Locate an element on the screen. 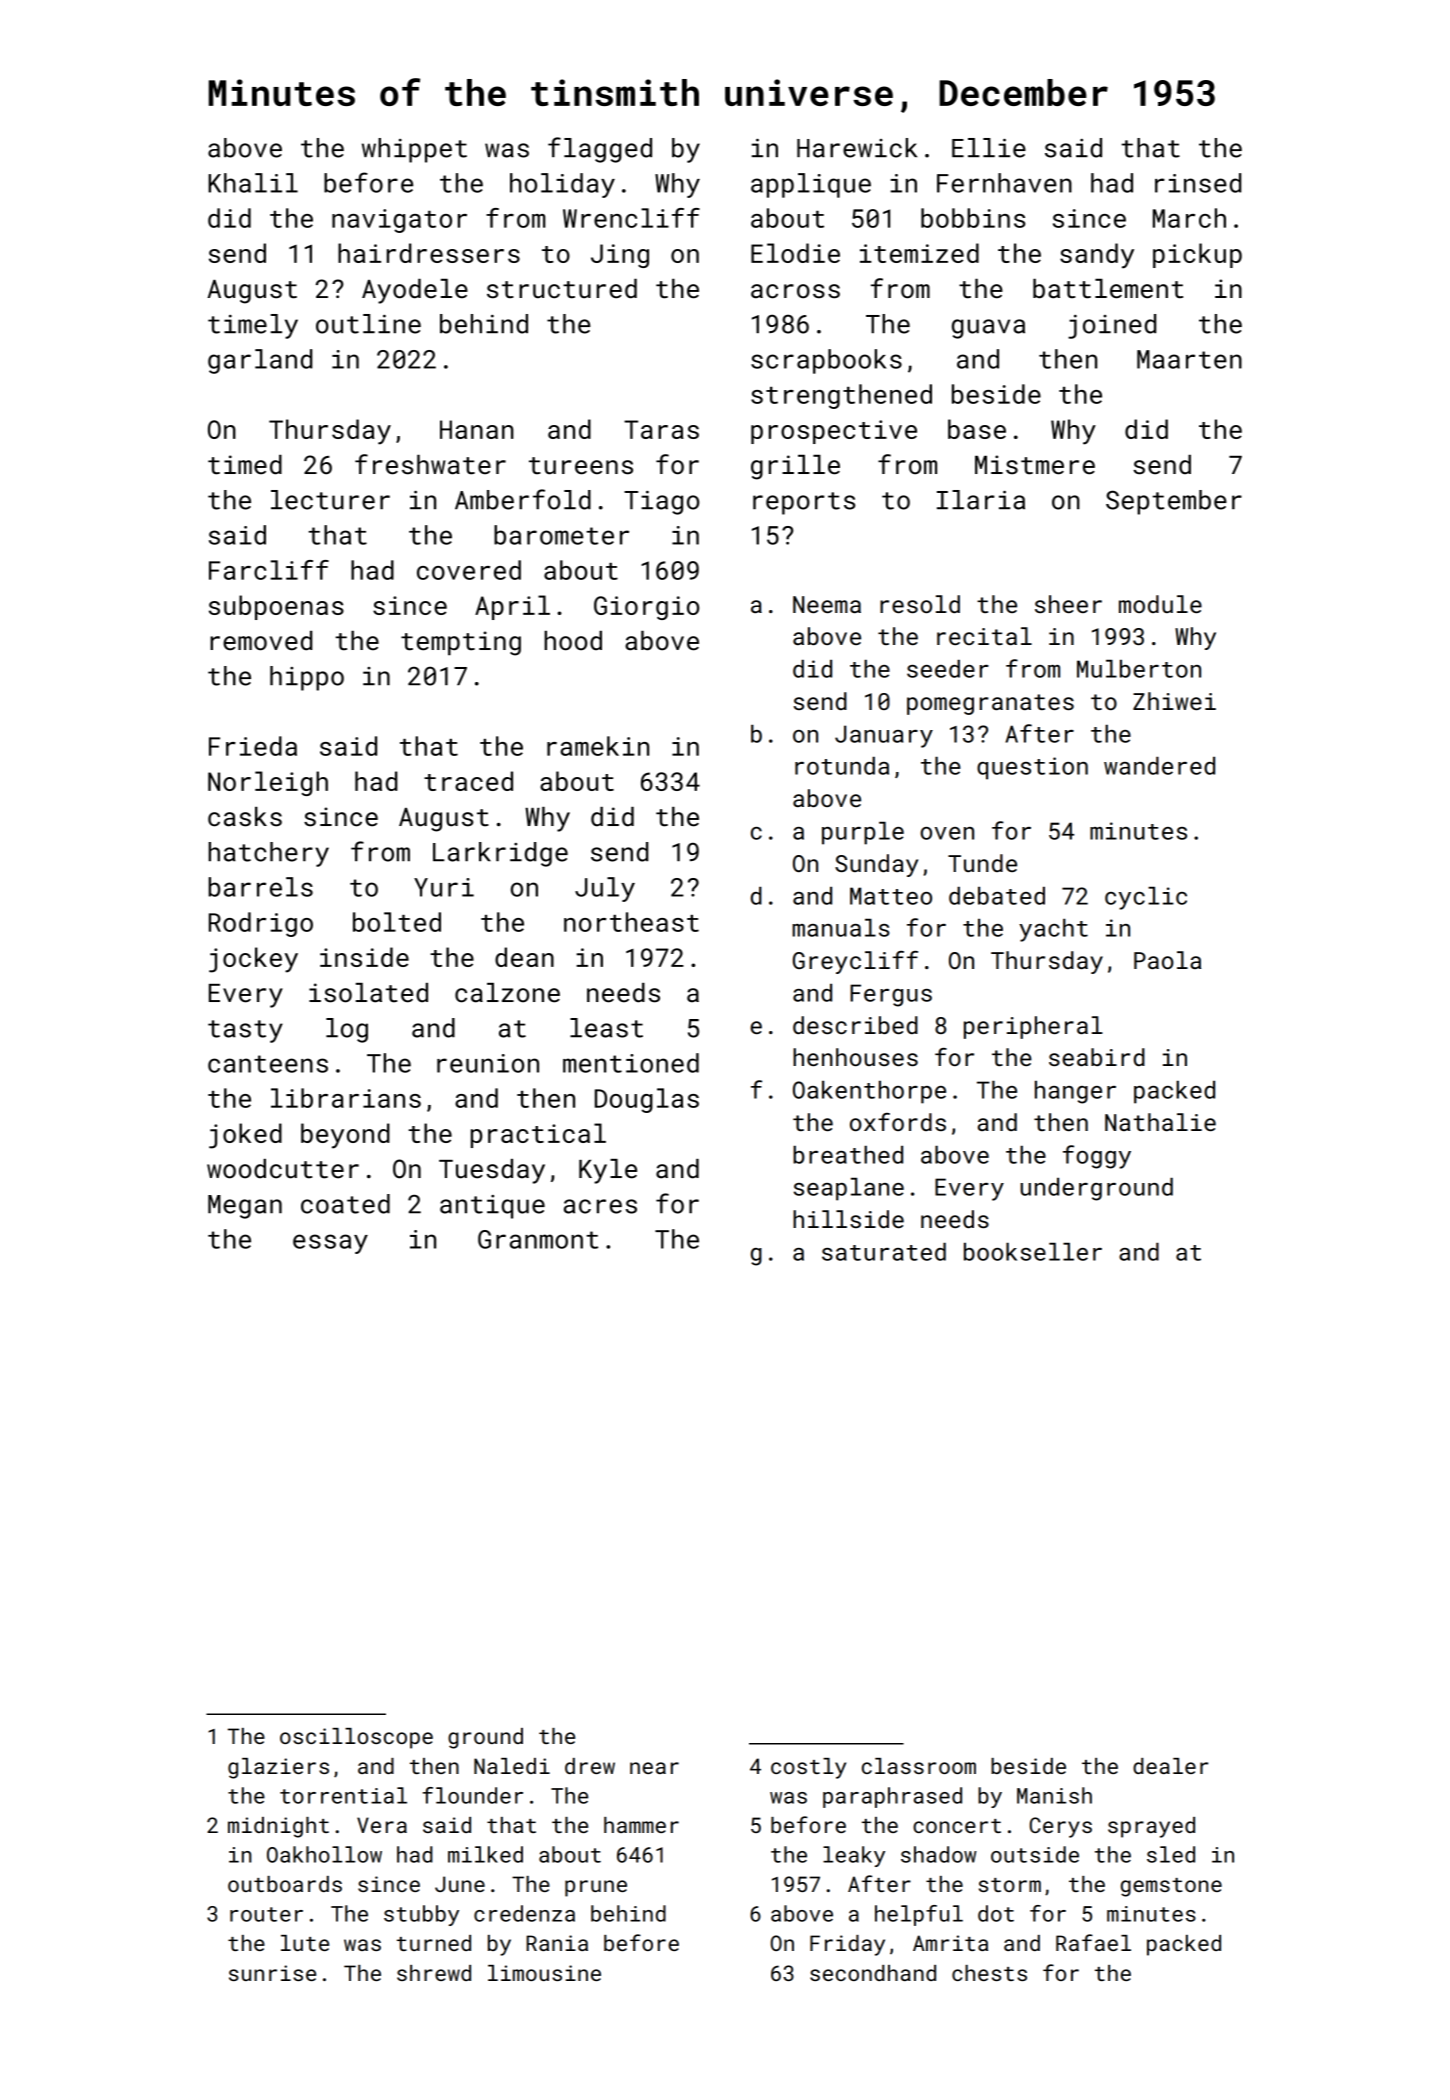 This screenshot has width=1450, height=2100. near is located at coordinates (654, 1768).
